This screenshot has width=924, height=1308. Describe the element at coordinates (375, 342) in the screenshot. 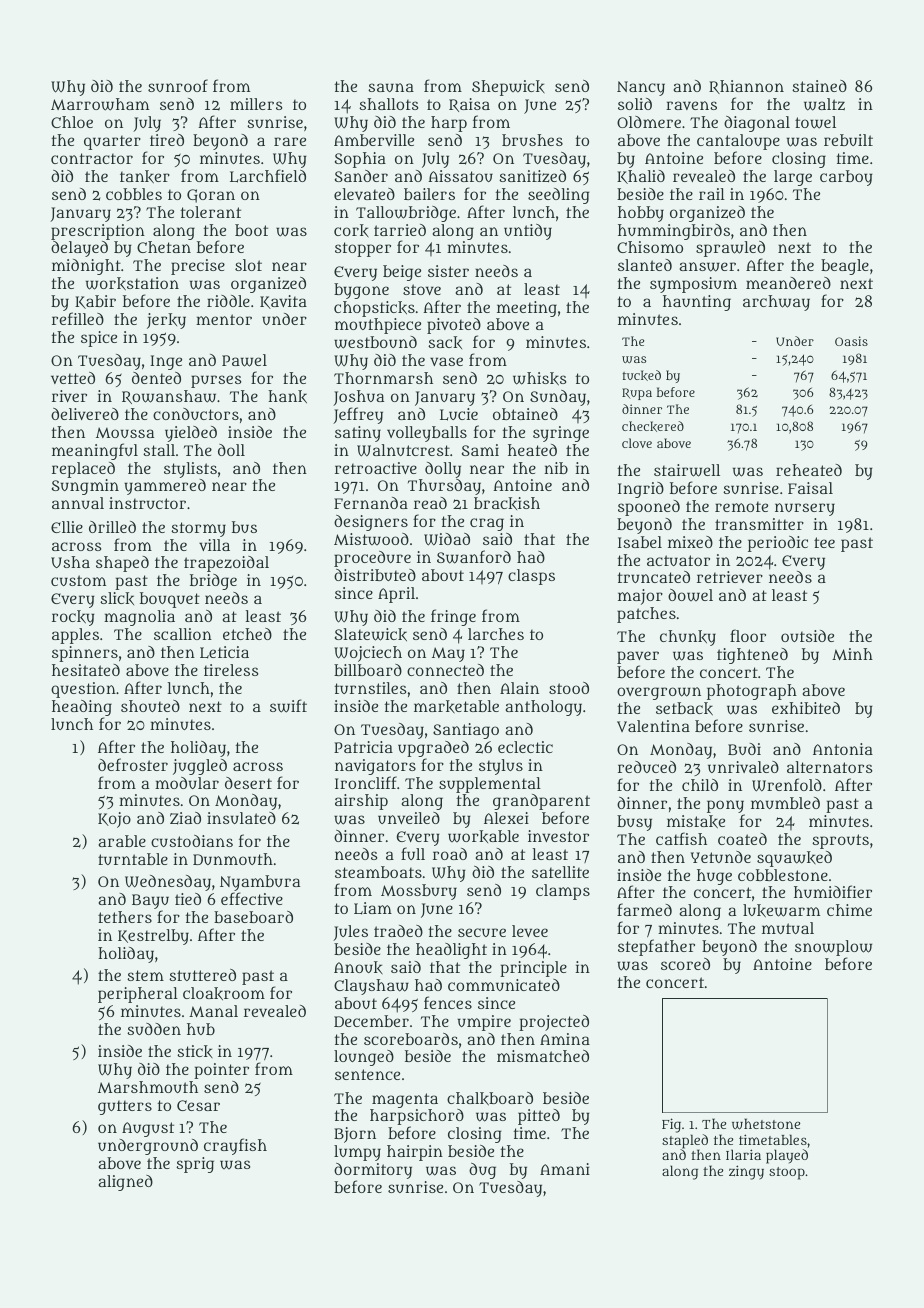

I see `westbound` at that location.
